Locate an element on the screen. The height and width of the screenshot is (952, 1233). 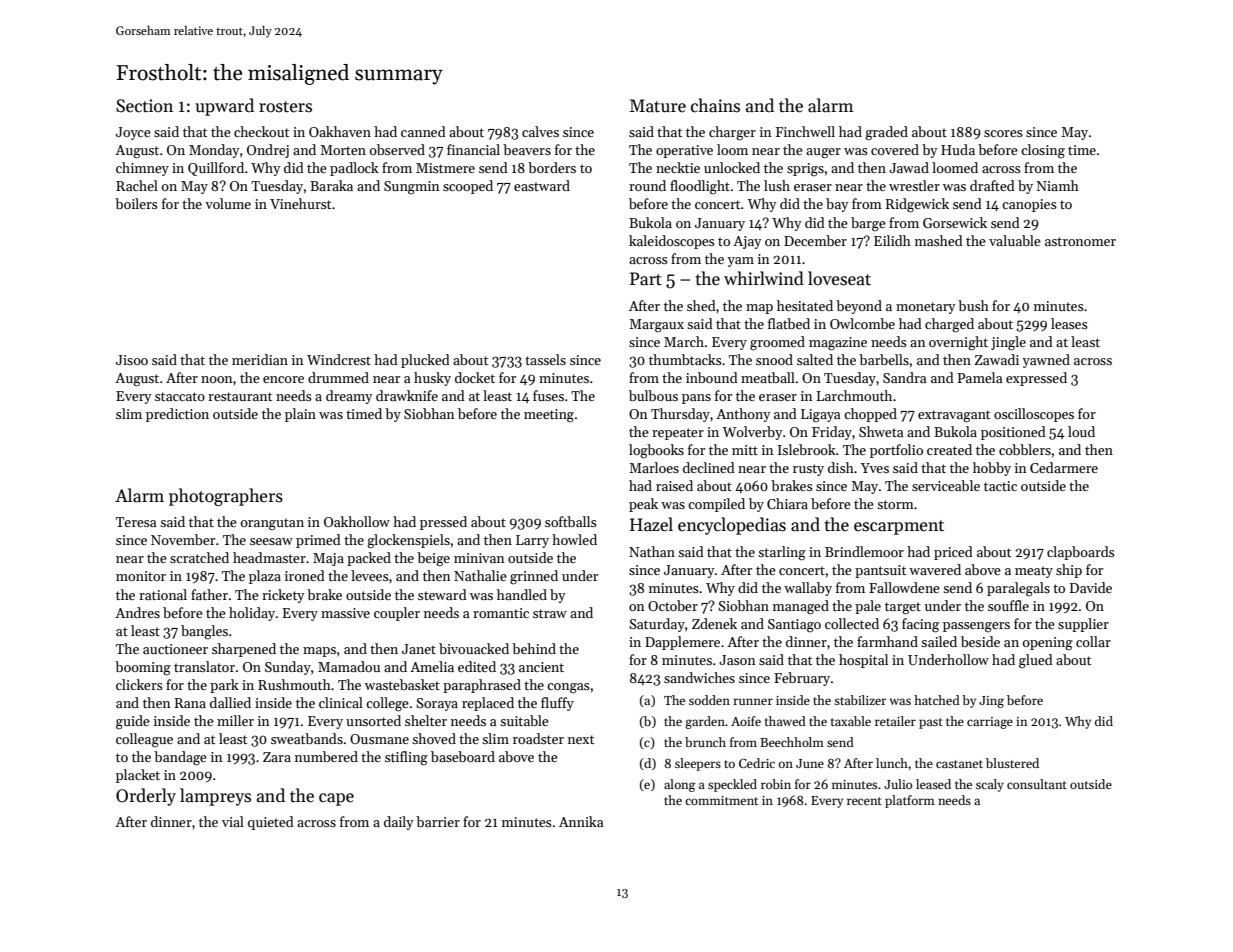
speckled is located at coordinates (732, 785).
